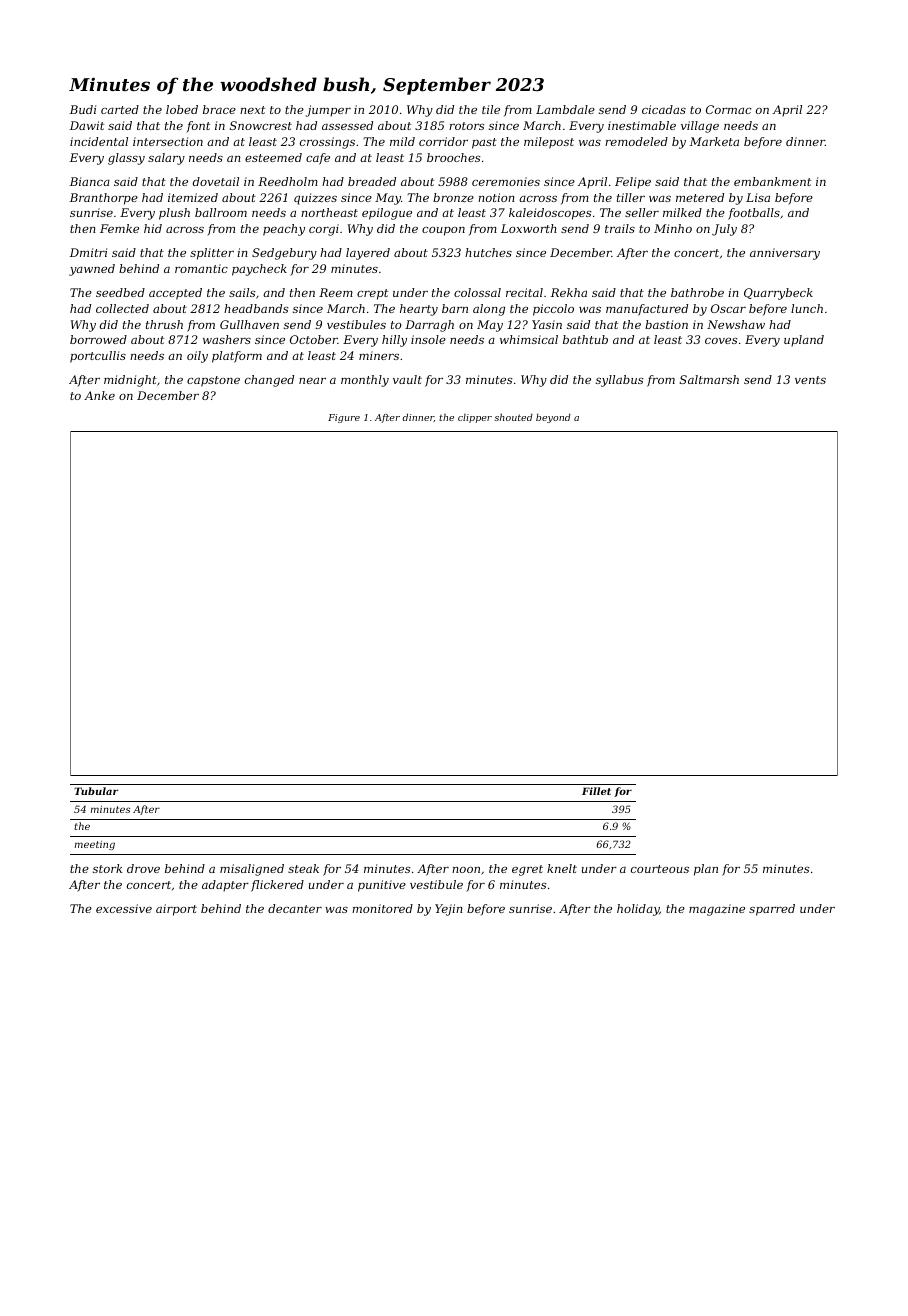 This screenshot has width=908, height=1316. What do you see at coordinates (596, 791) in the screenshot?
I see `Fillet` at bounding box center [596, 791].
